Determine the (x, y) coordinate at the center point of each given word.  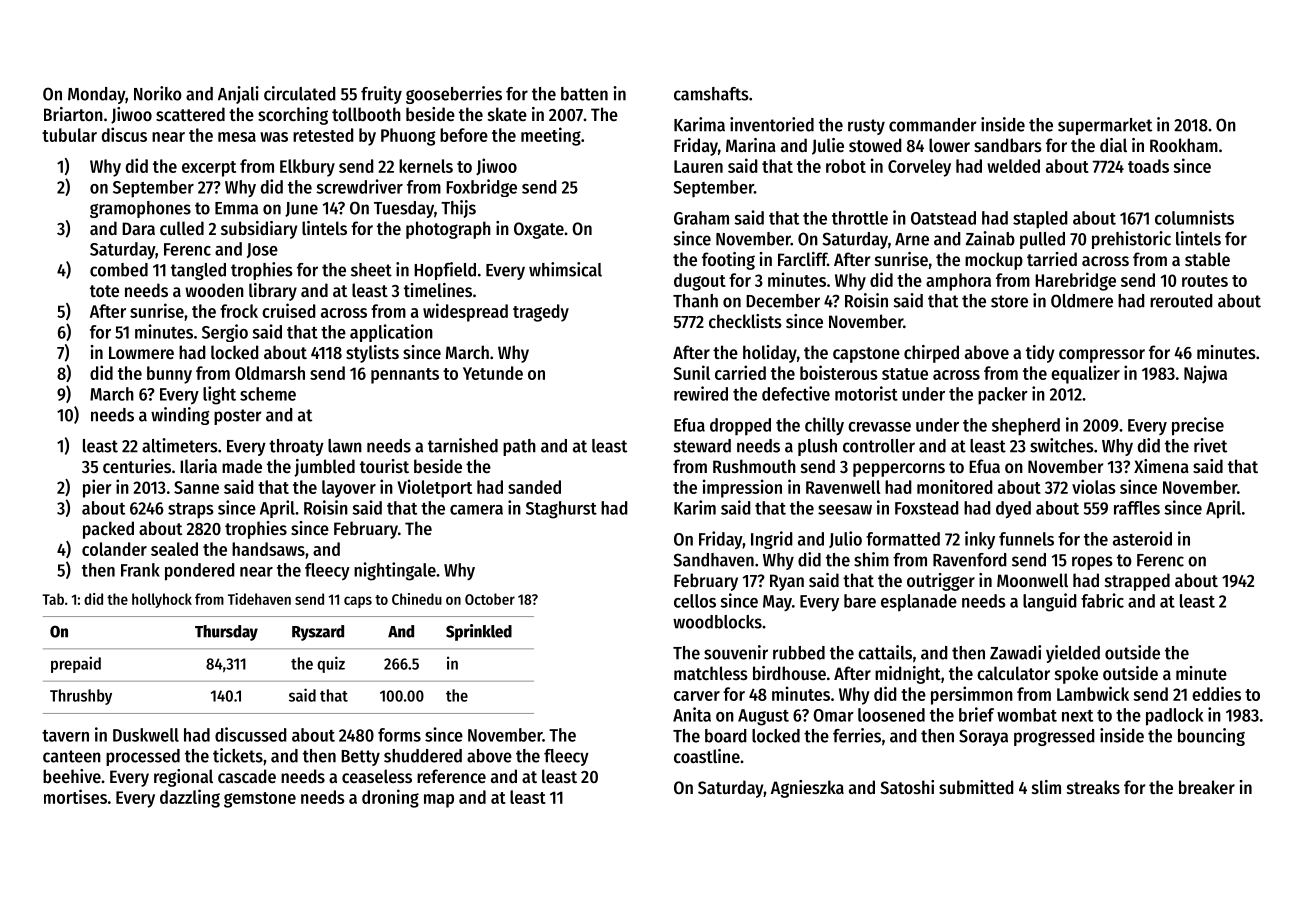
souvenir (736, 652)
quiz (331, 664)
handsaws (268, 549)
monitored (955, 486)
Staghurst (561, 510)
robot (846, 166)
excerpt (209, 169)
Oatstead (943, 218)
